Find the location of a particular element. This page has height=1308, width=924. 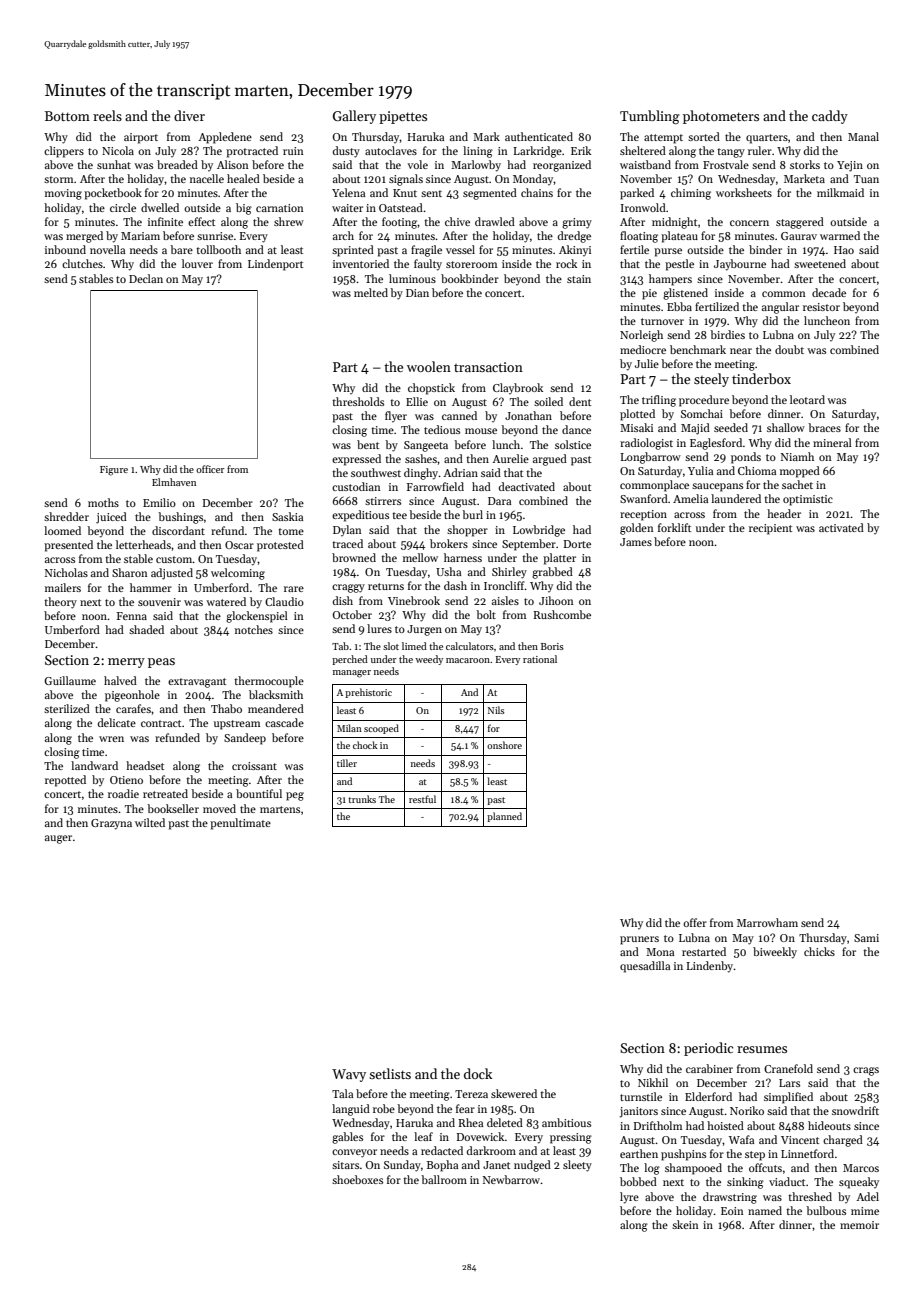

peas is located at coordinates (161, 663).
